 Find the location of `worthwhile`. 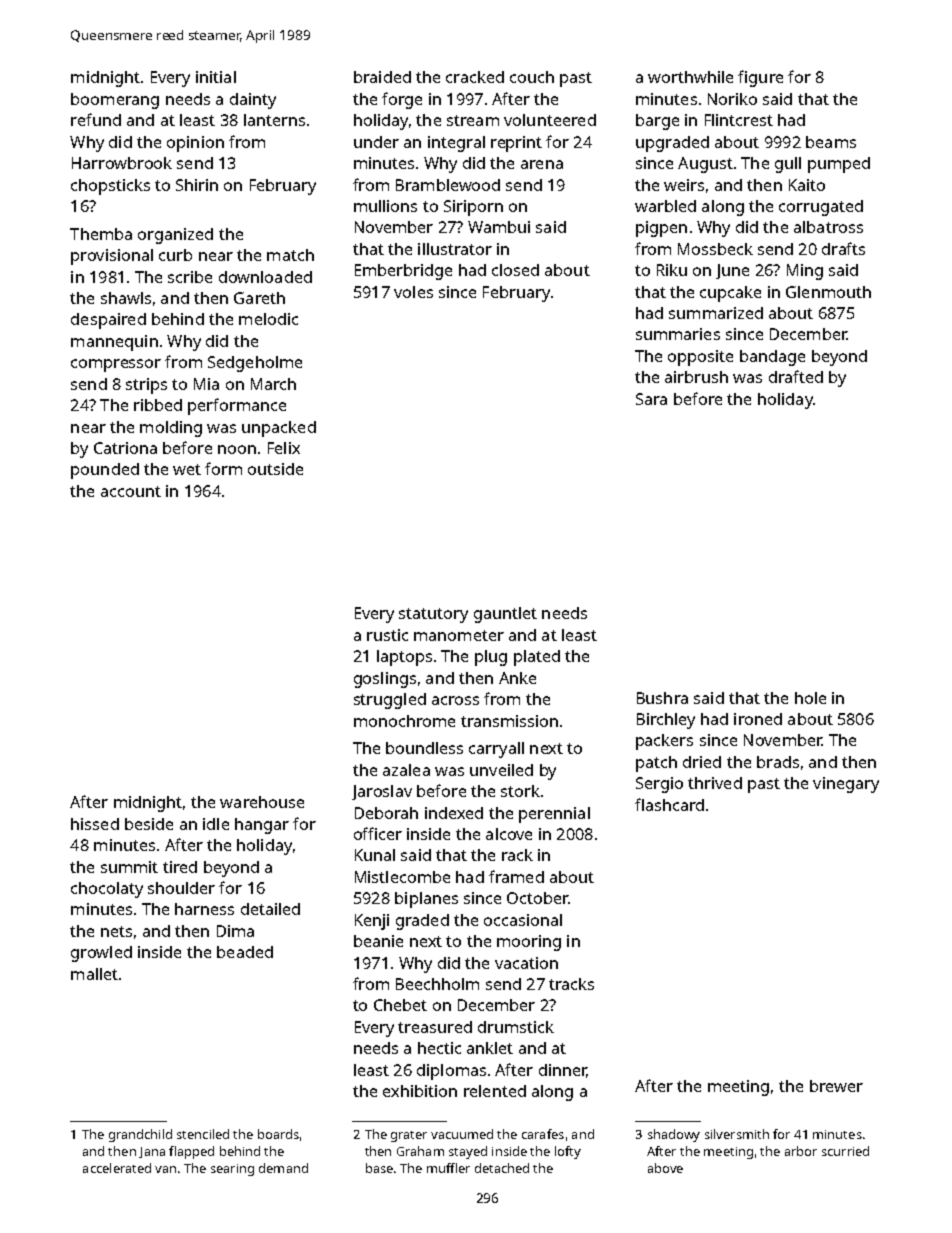

worthwhile is located at coordinates (690, 77).
